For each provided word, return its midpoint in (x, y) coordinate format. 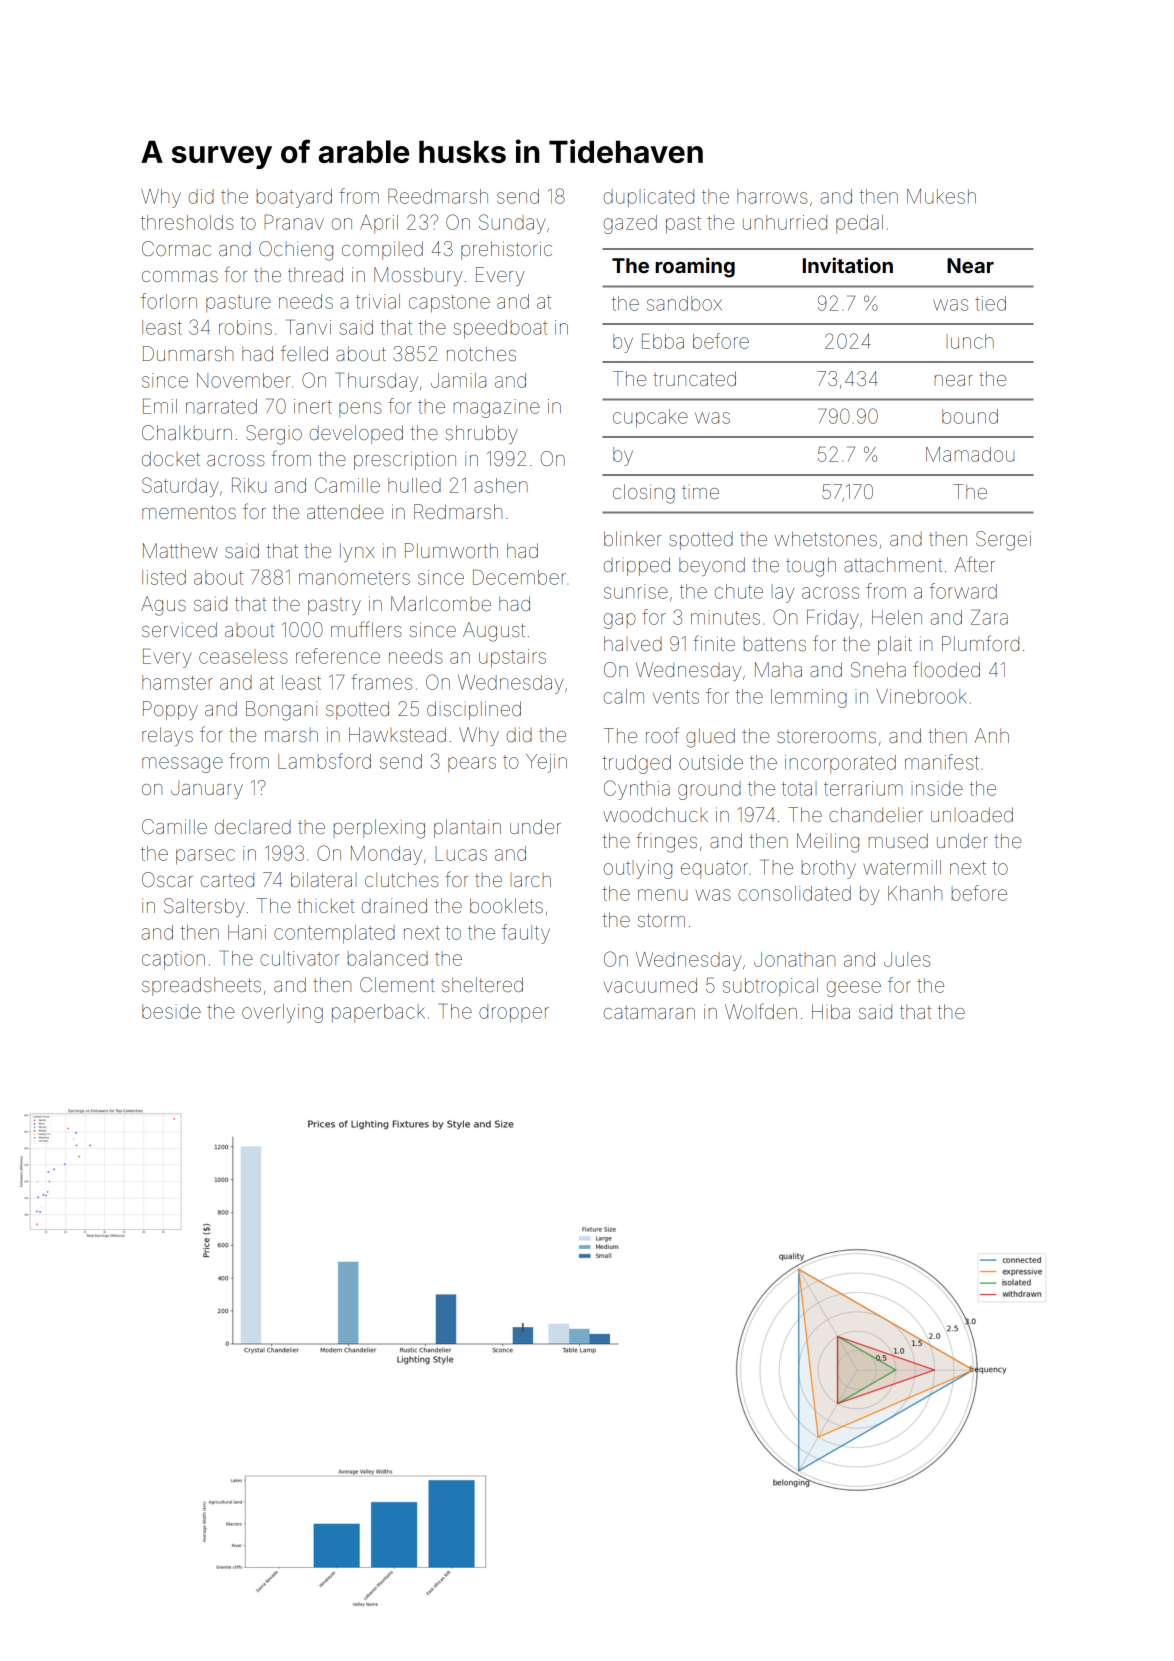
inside (937, 788)
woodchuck (655, 814)
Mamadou (970, 454)
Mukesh (941, 196)
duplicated (649, 198)
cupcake (650, 418)
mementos (189, 512)
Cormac (176, 248)
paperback (378, 1013)
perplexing (379, 829)
